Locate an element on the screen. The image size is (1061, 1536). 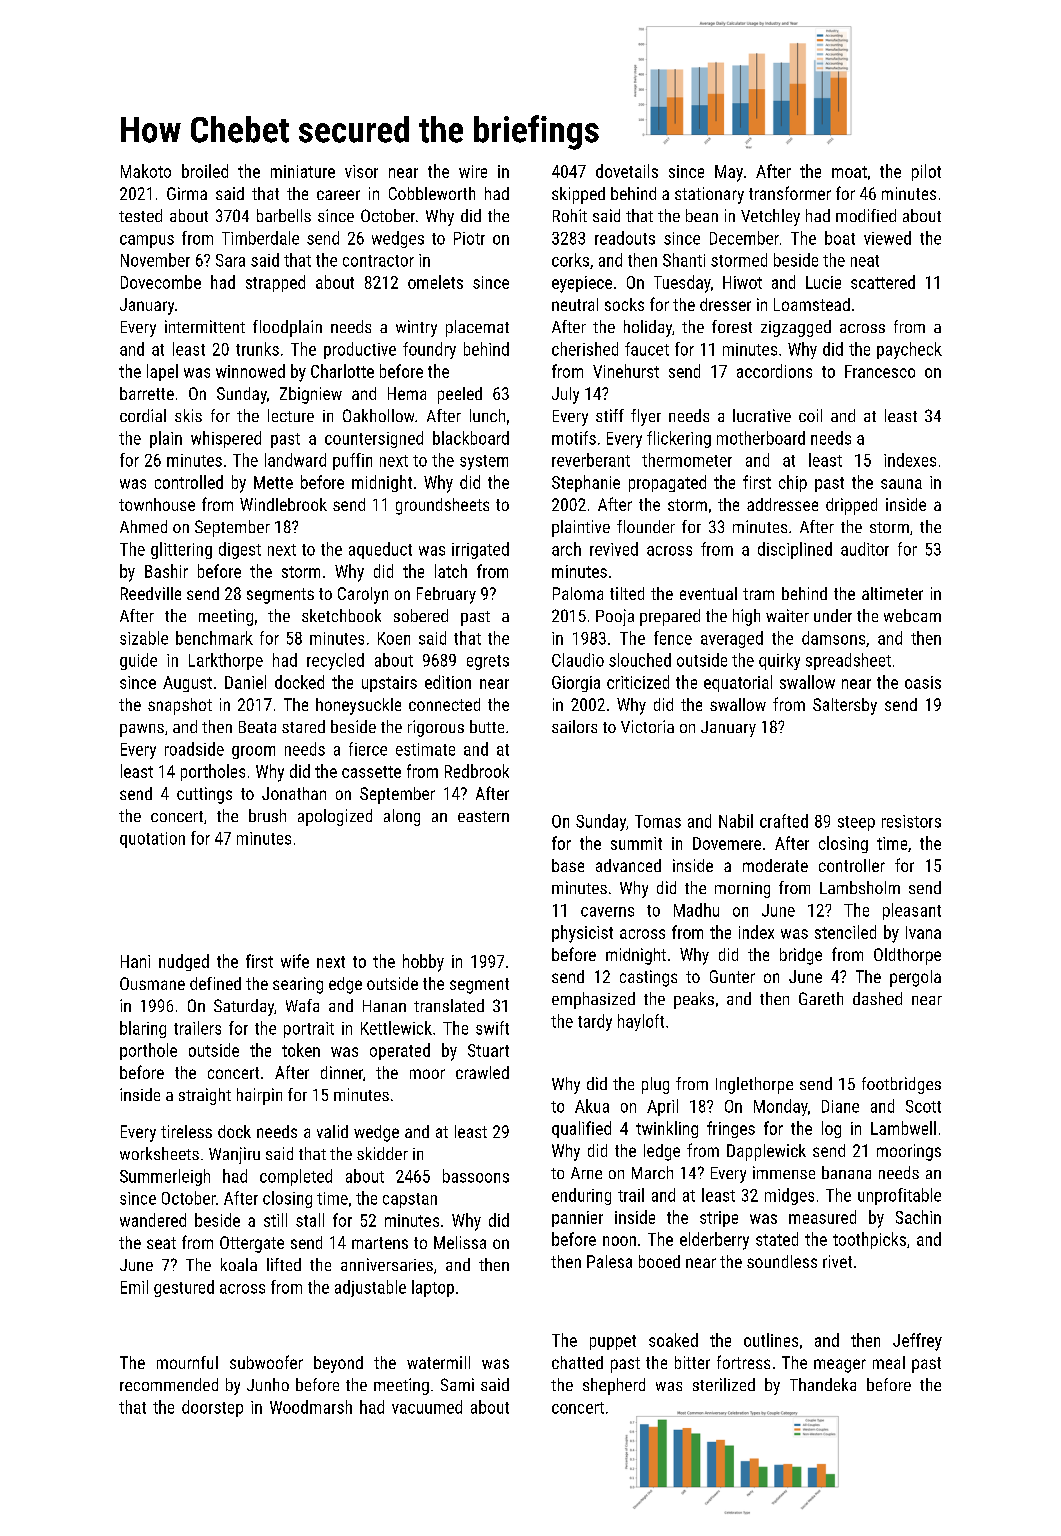
snapshot is located at coordinates (180, 706).
